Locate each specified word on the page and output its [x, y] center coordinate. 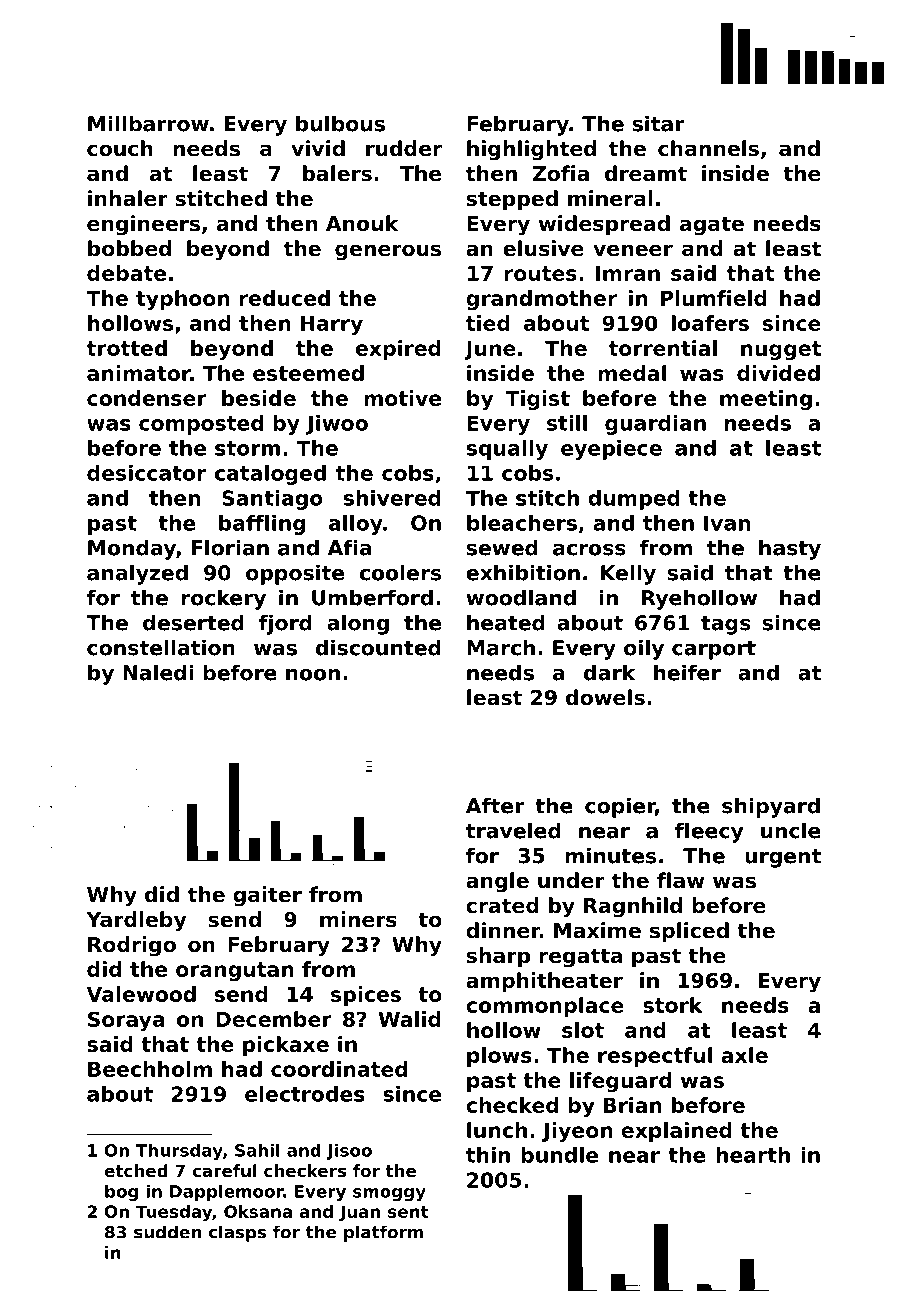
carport [714, 650]
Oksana [258, 1211]
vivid [318, 148]
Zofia [561, 173]
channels [708, 148]
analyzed [137, 574]
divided [778, 373]
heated [506, 622]
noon [313, 675]
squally [507, 450]
